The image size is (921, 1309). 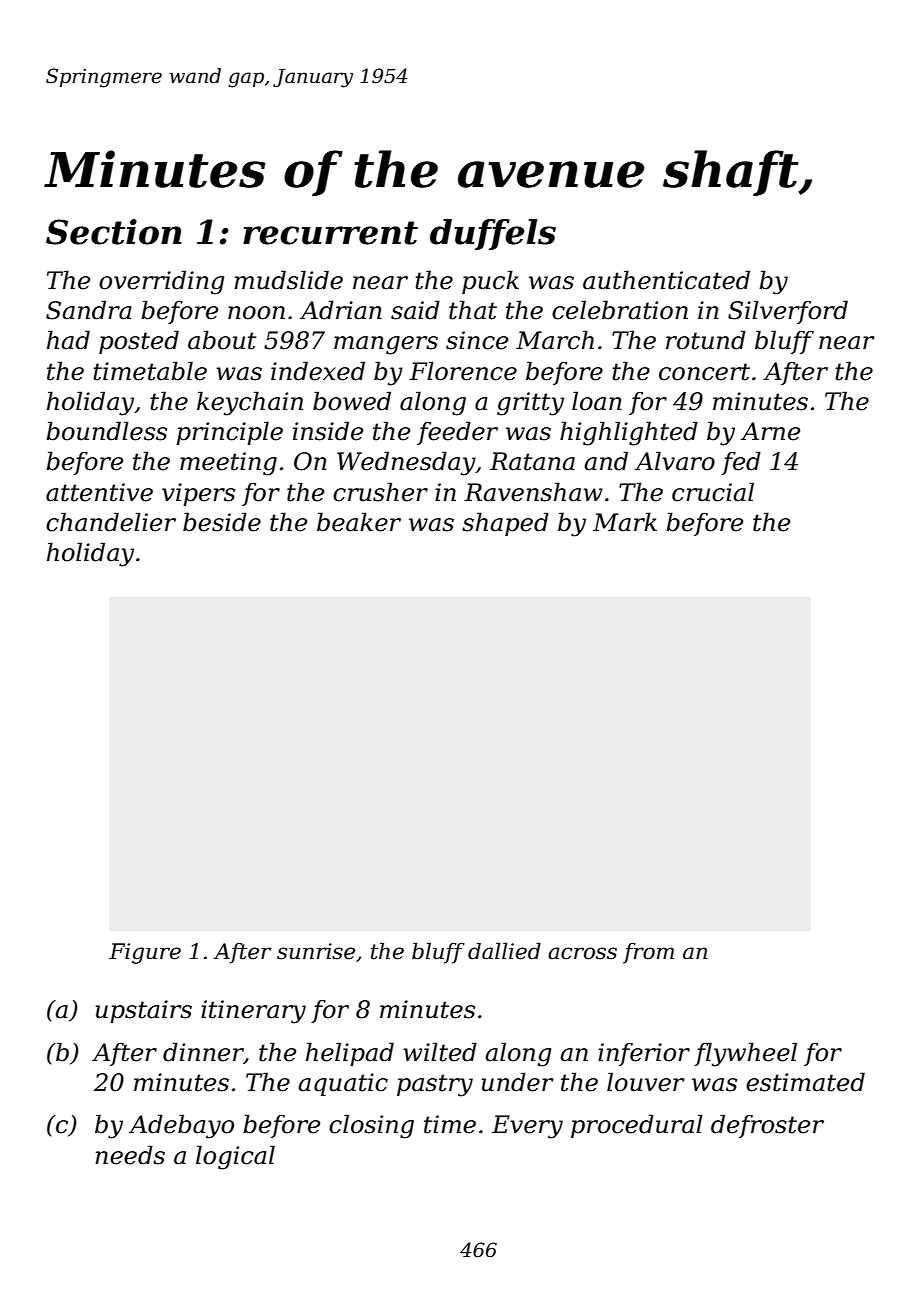 What do you see at coordinates (350, 1054) in the screenshot?
I see `helipad` at bounding box center [350, 1054].
